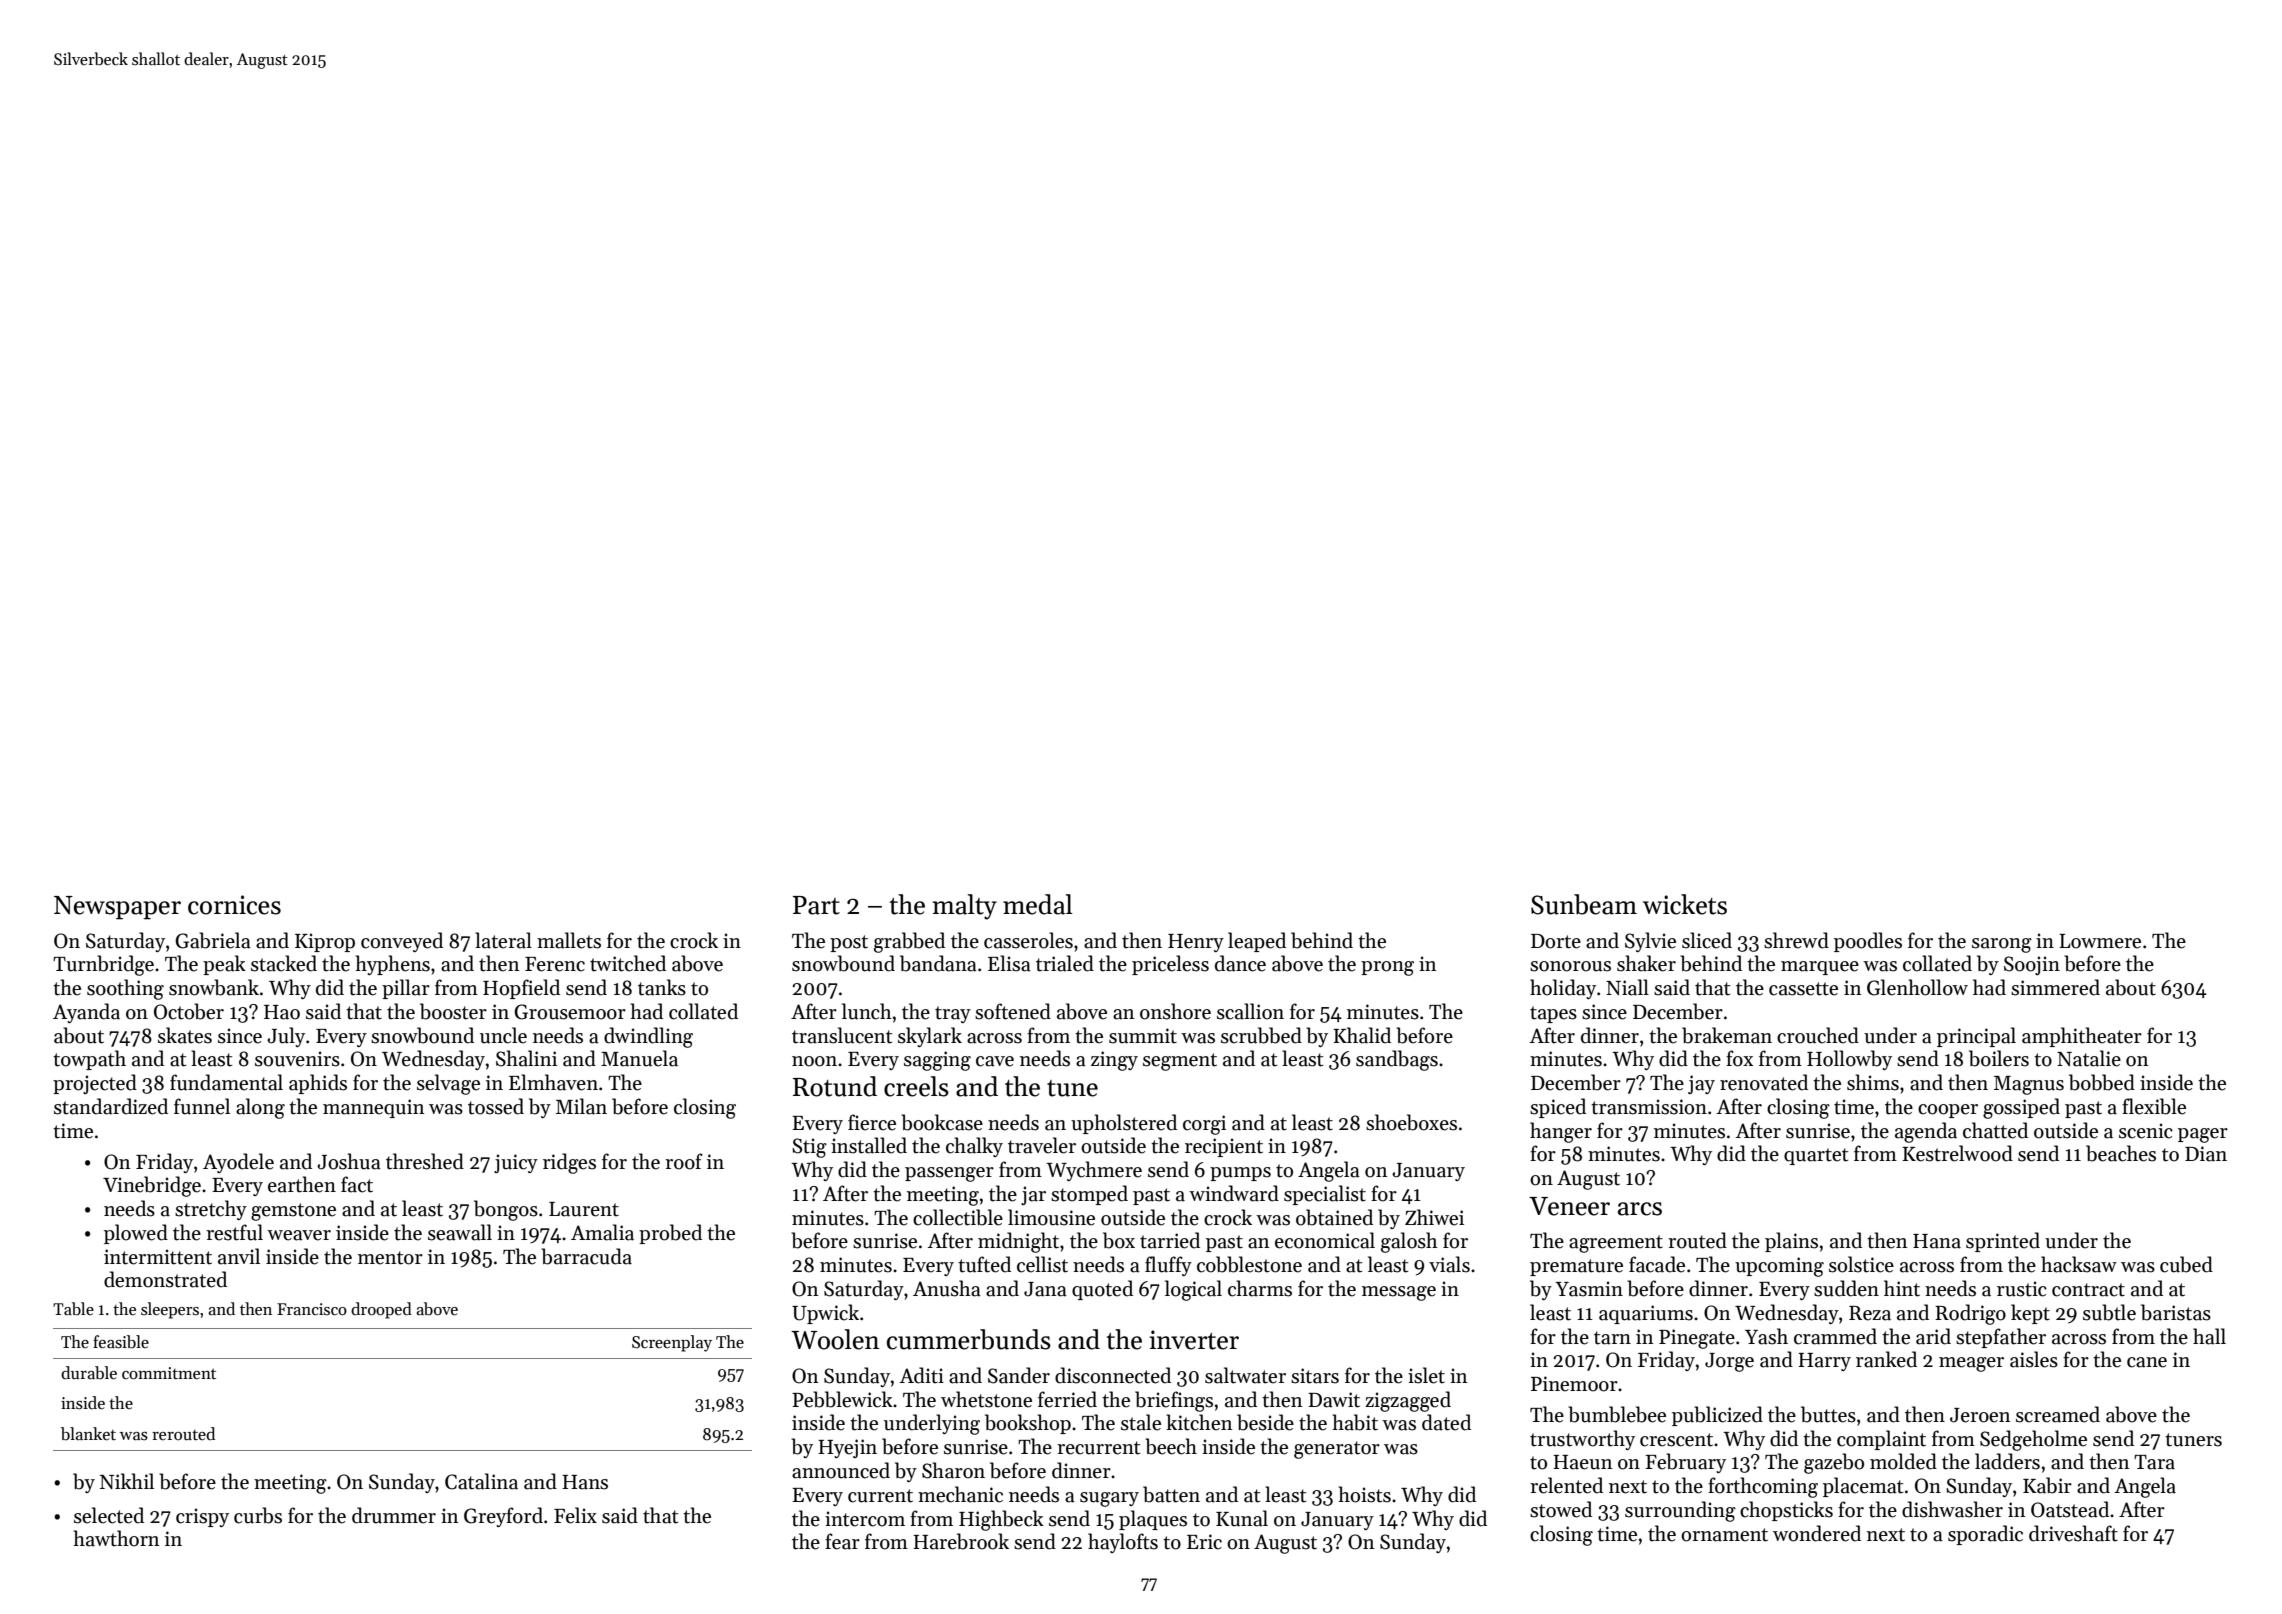 Image resolution: width=2282 pixels, height=1614 pixels. Describe the element at coordinates (1038, 904) in the screenshot. I see `medal` at that location.
